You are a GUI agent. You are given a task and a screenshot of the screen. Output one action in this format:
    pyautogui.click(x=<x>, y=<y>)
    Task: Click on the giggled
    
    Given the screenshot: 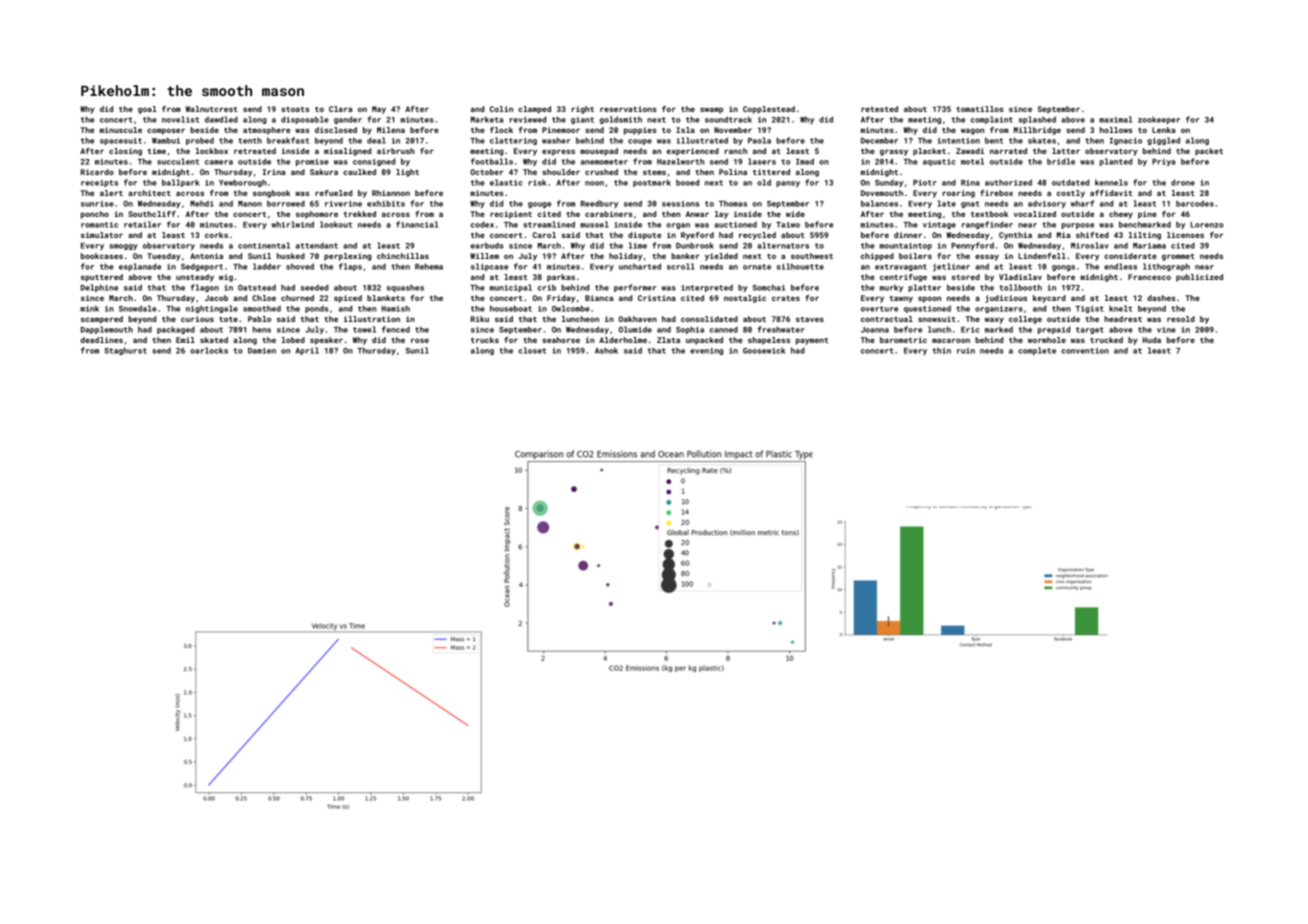 What is the action you would take?
    pyautogui.click(x=1163, y=141)
